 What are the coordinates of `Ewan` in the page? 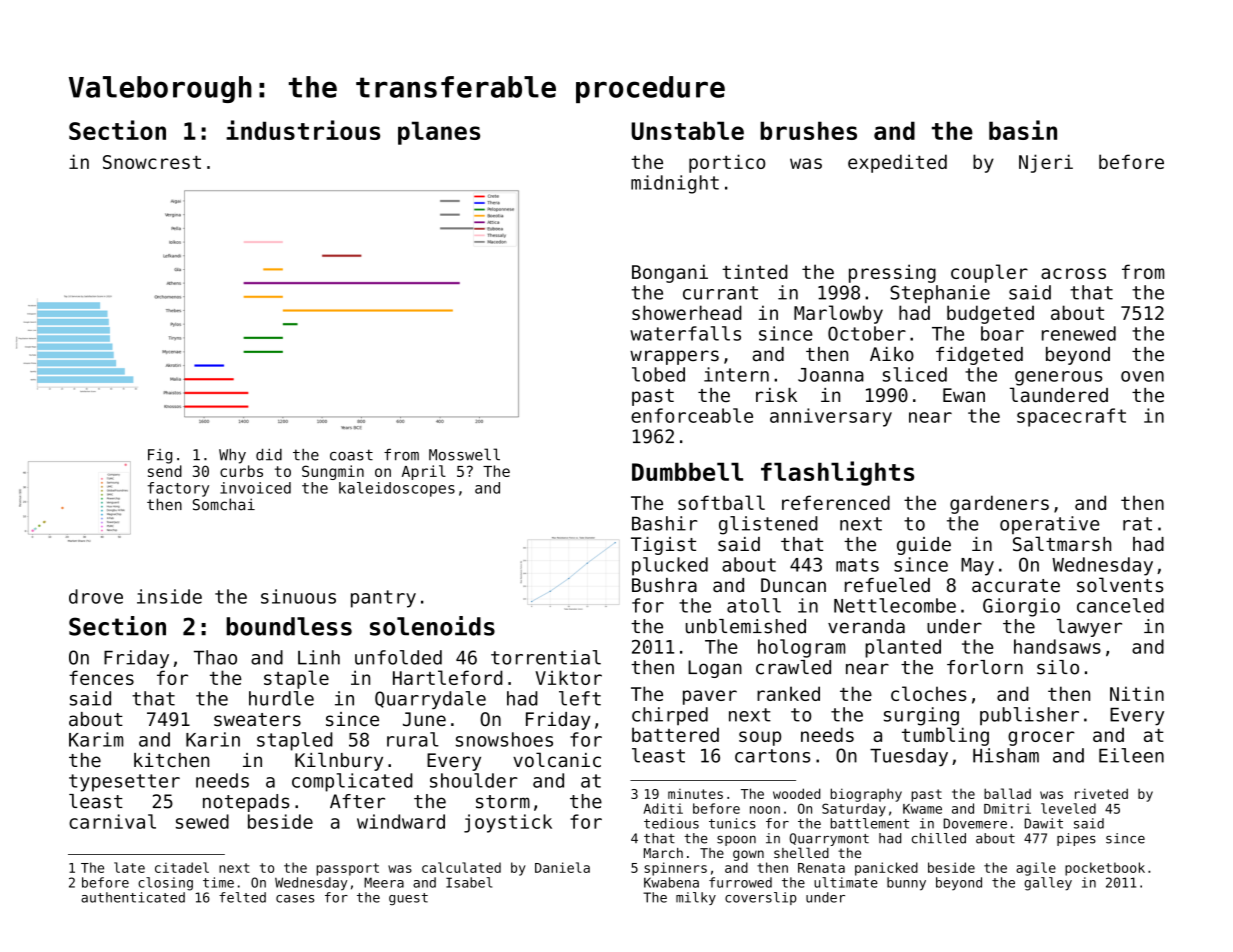 It's located at (964, 395).
